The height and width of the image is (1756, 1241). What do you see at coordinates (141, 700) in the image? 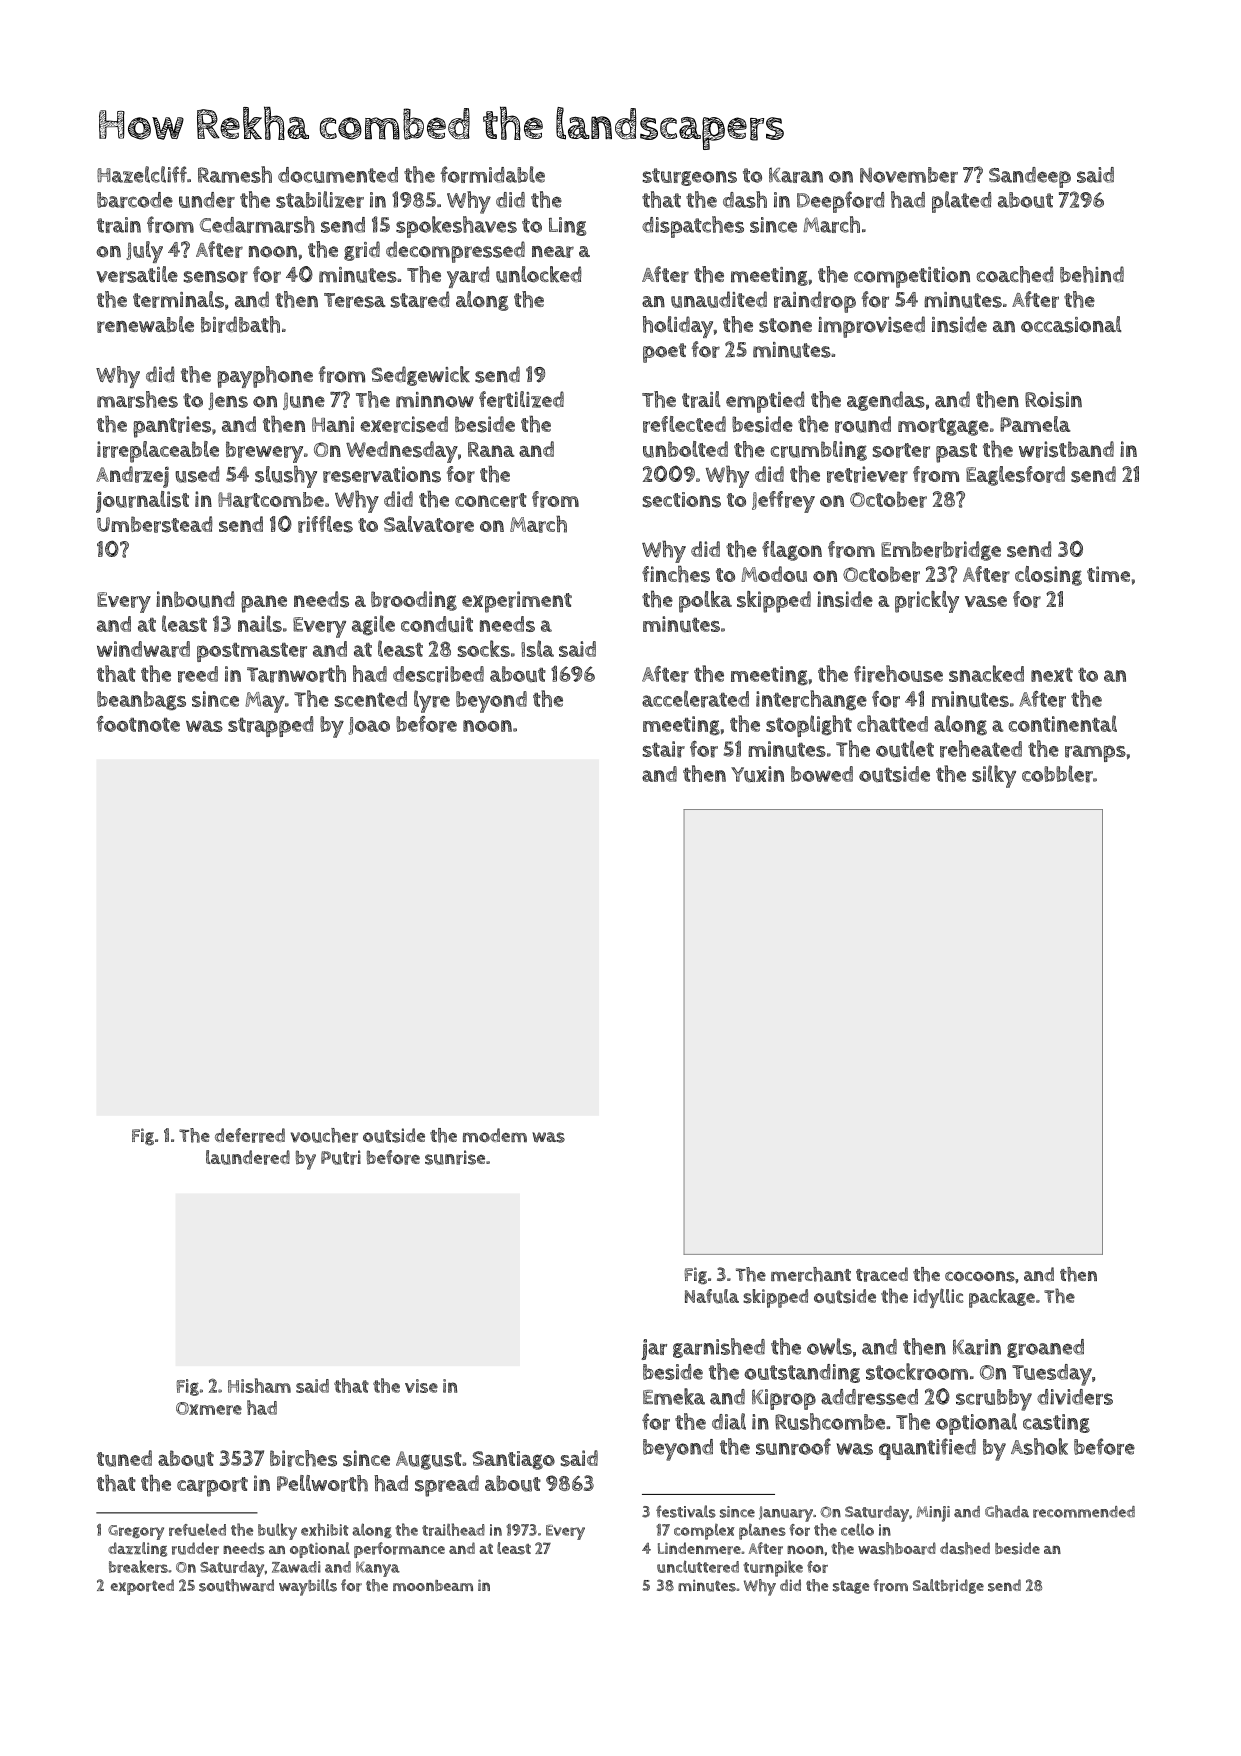
I see `beanbags` at bounding box center [141, 700].
